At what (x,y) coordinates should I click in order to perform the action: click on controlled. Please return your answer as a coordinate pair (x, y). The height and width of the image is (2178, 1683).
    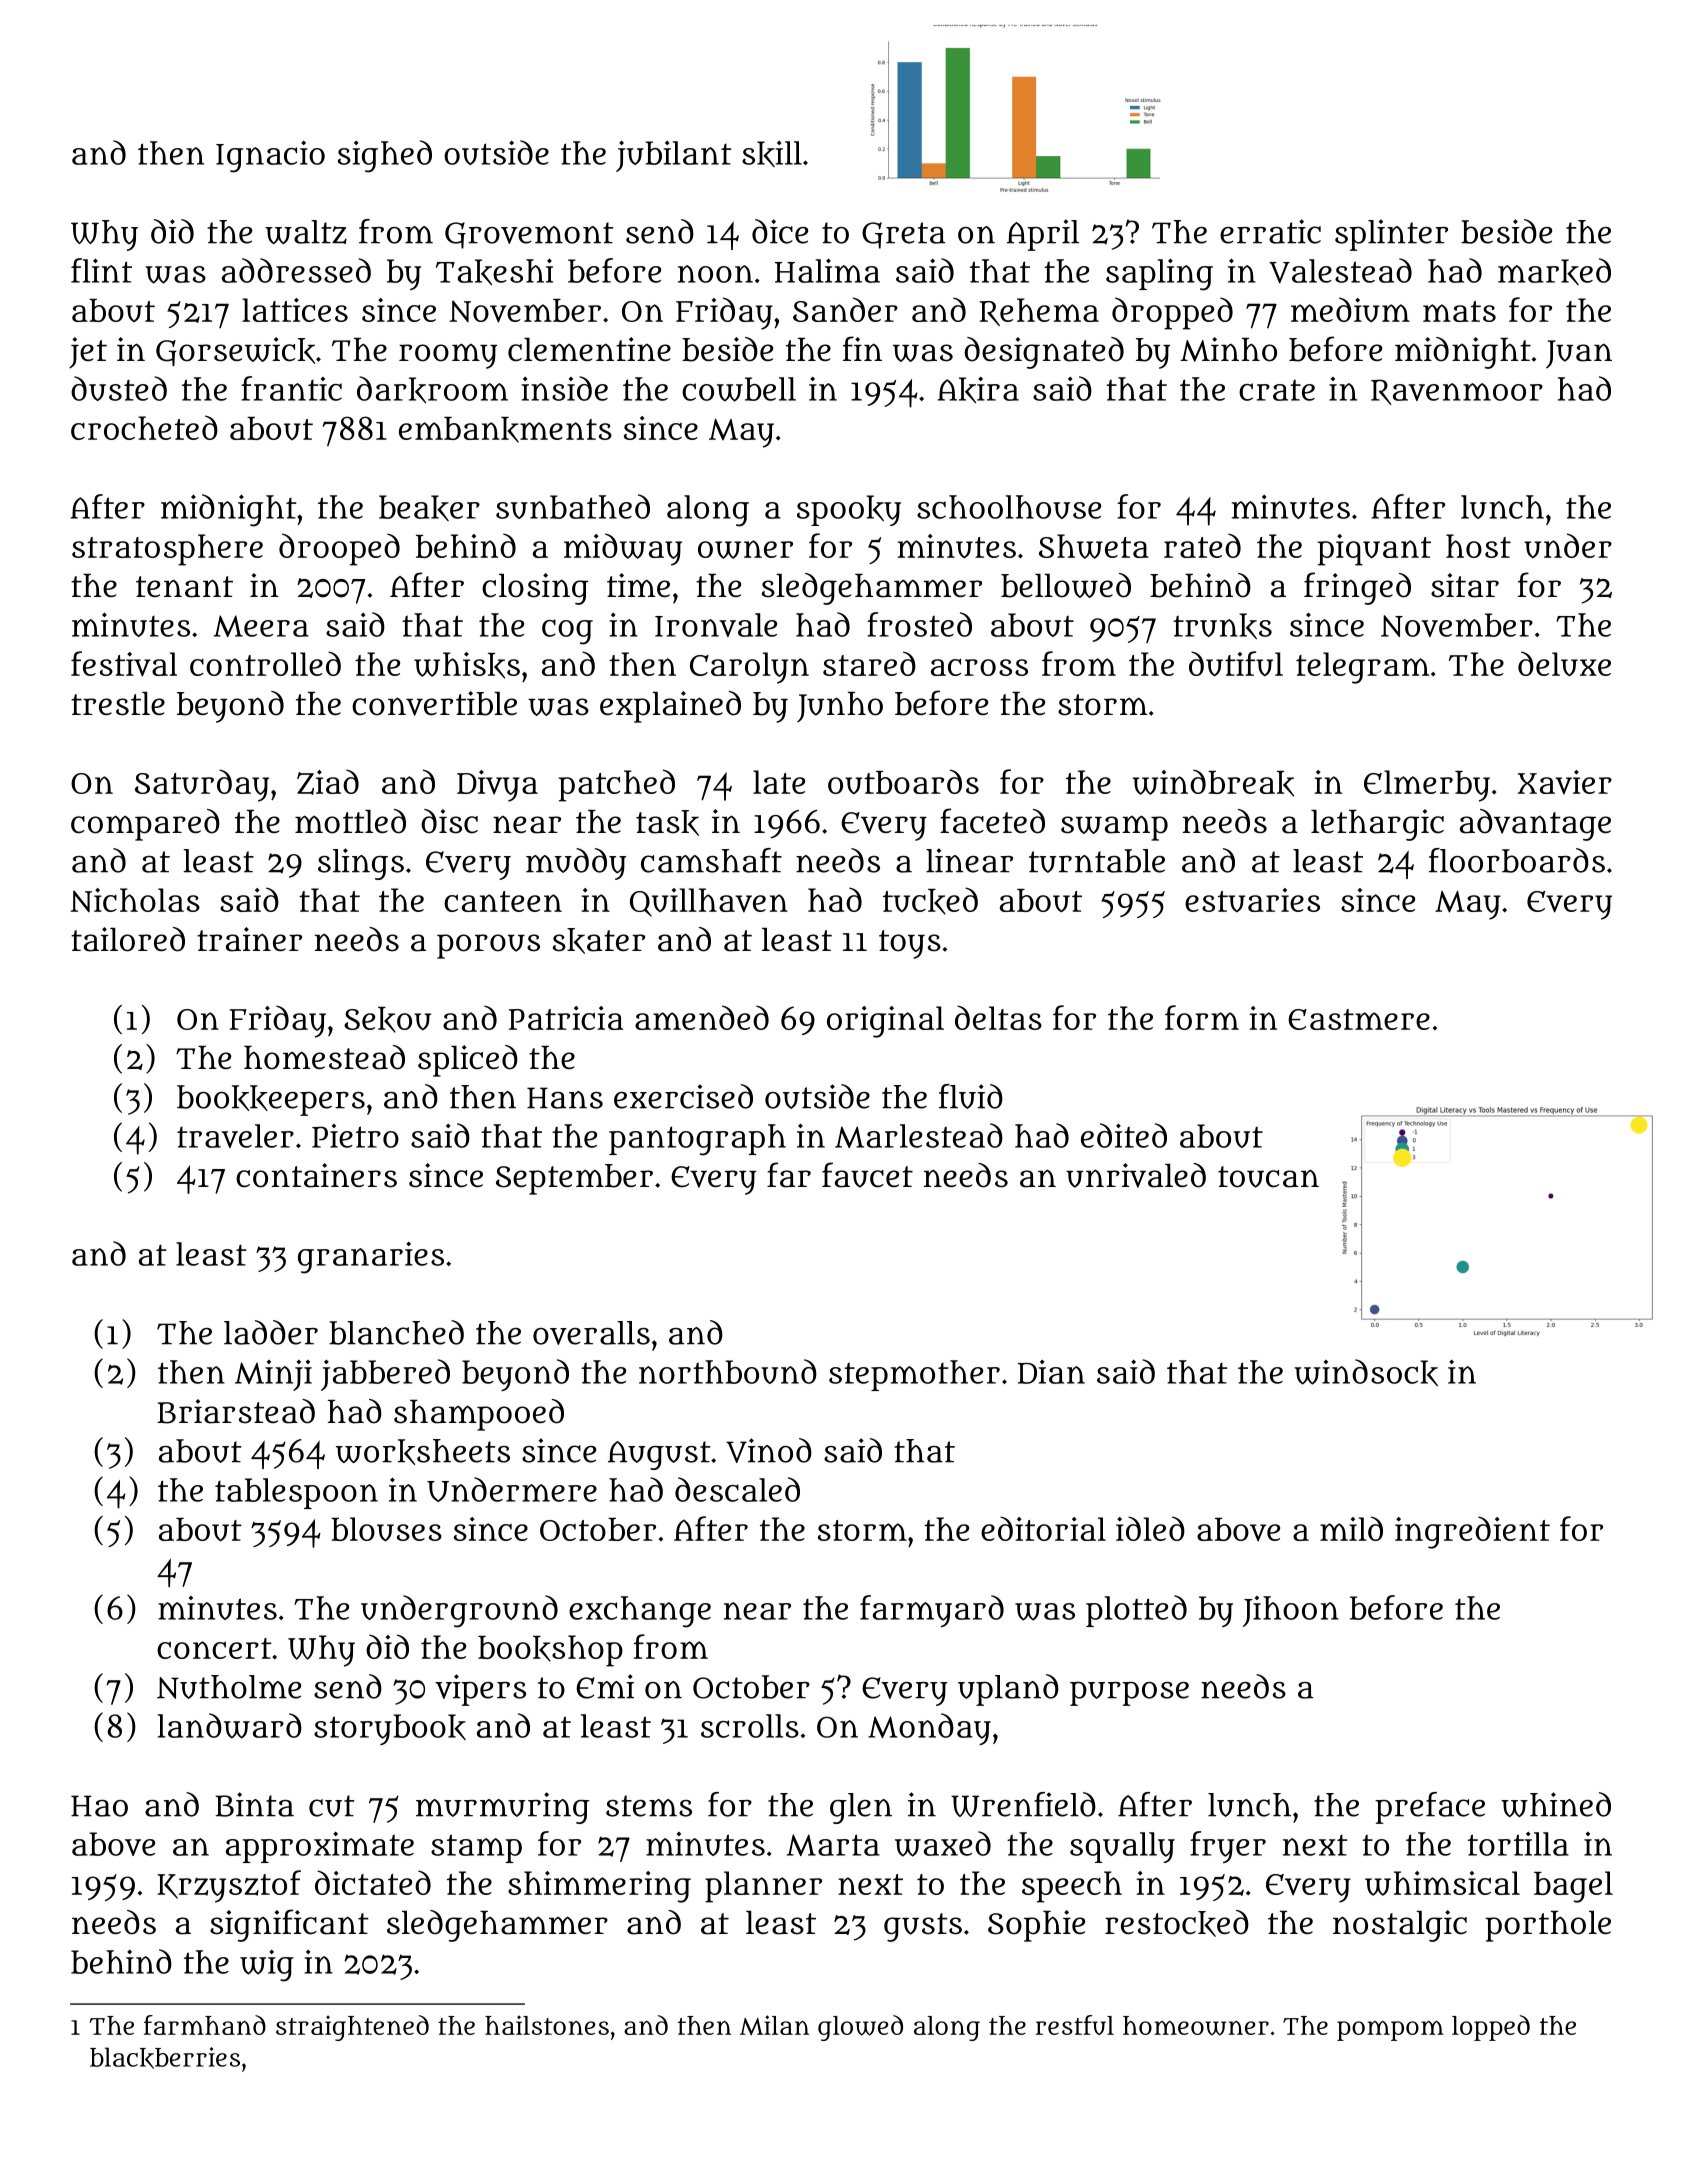
    Looking at the image, I should click on (265, 663).
